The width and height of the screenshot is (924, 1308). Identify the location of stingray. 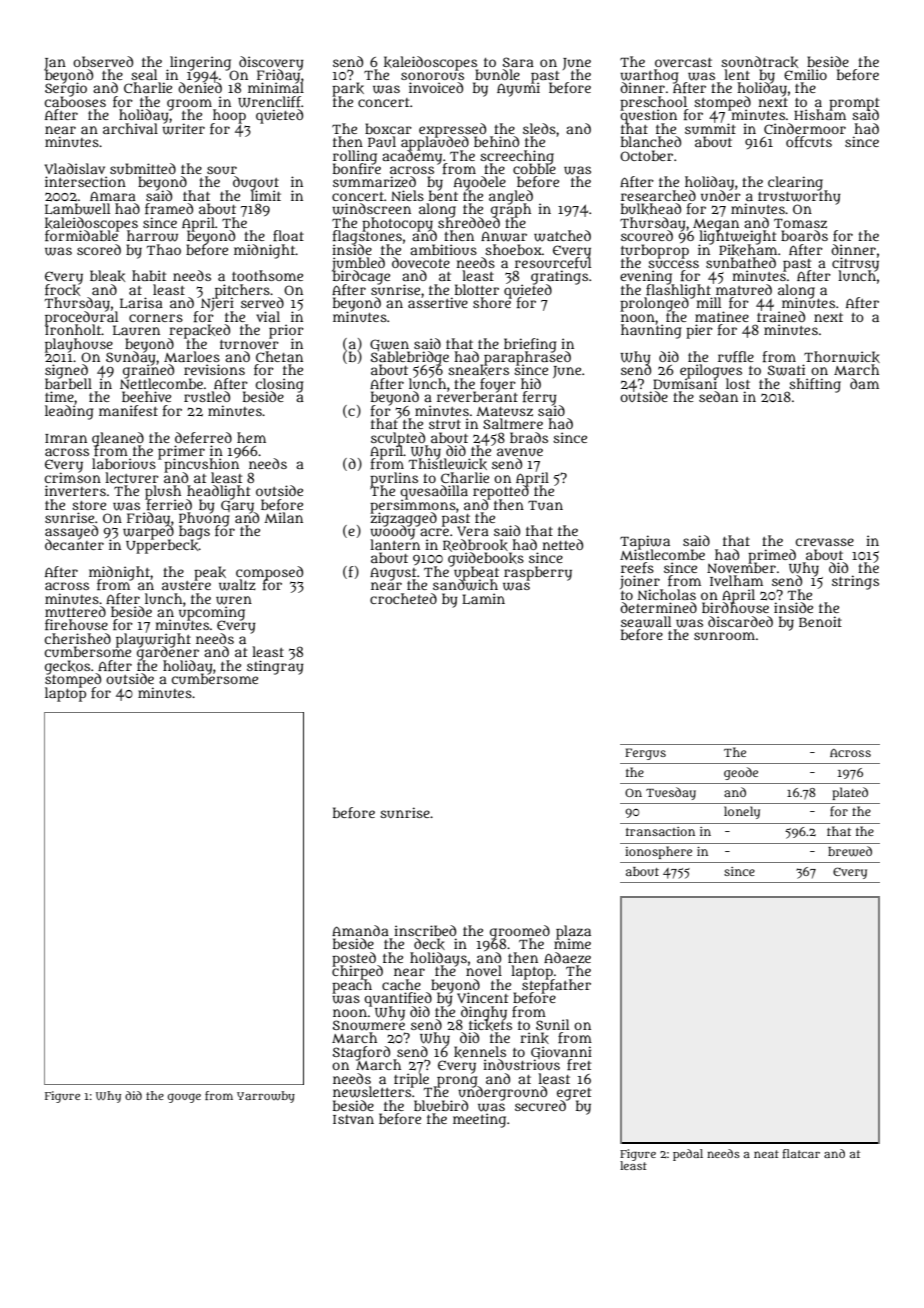
(275, 667).
